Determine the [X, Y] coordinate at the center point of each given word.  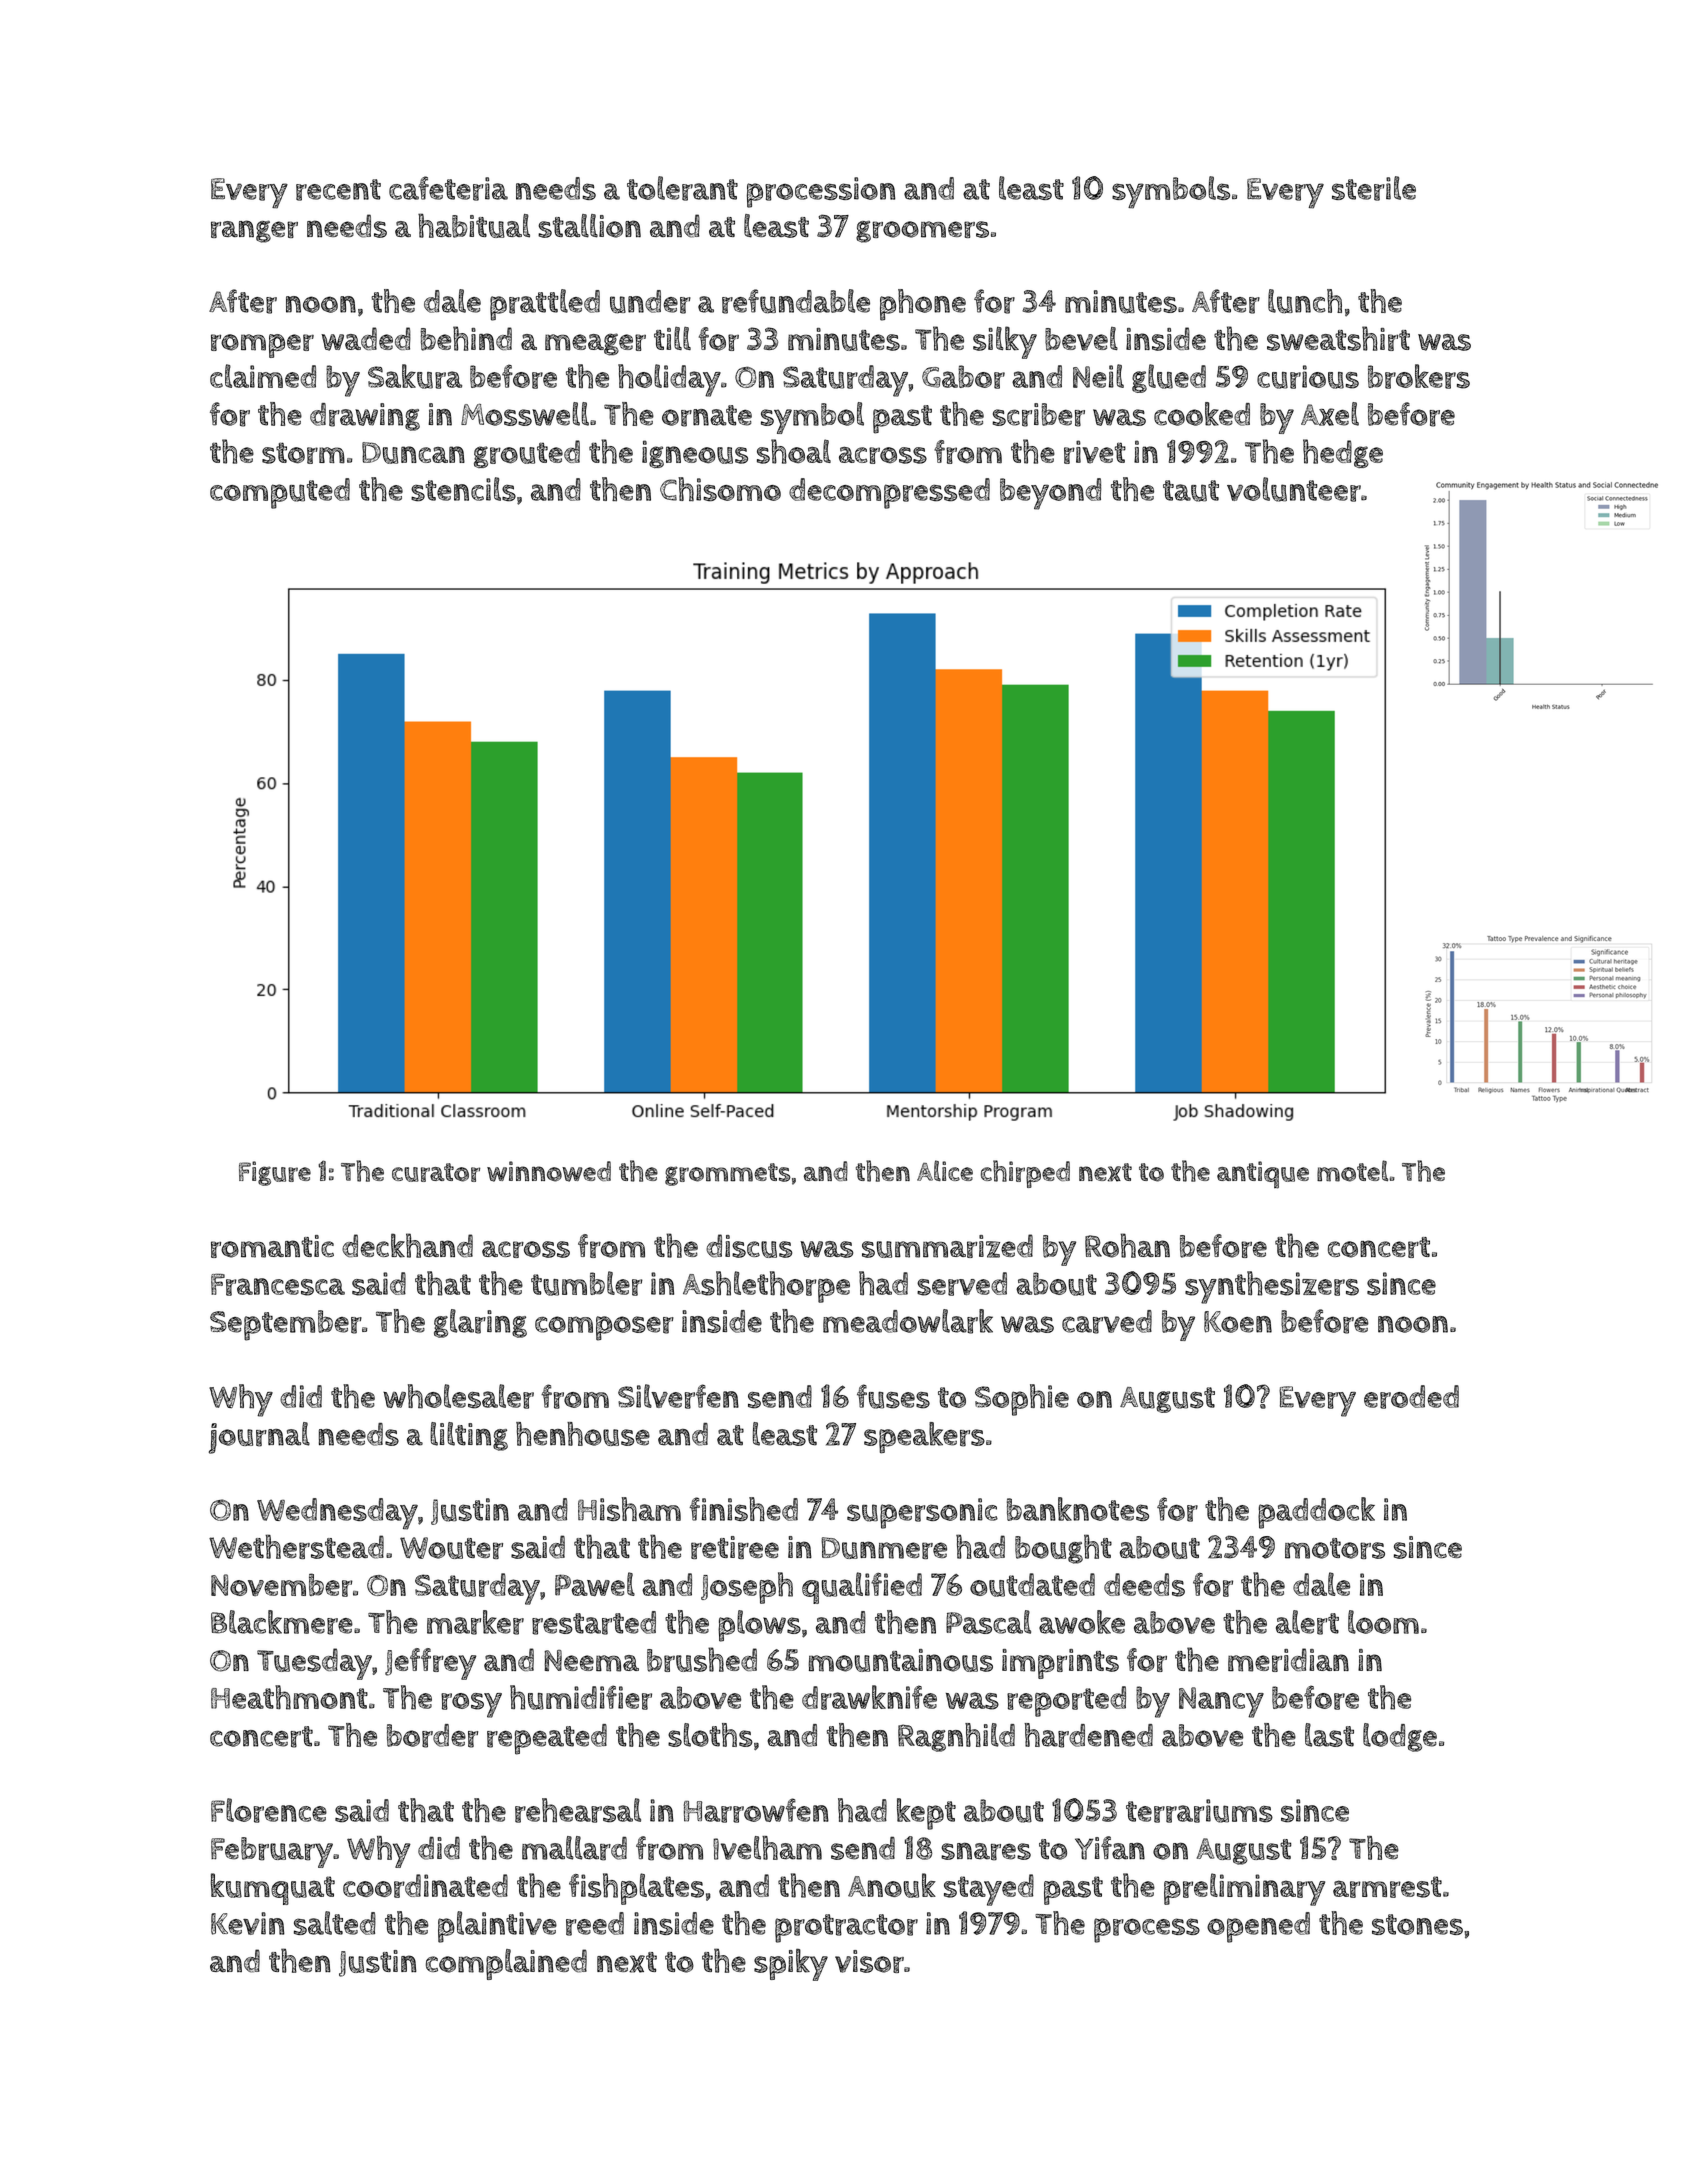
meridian [1288, 1660]
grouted [527, 454]
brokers [1419, 376]
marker [475, 1622]
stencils [463, 489]
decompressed [889, 493]
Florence [269, 1810]
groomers [922, 232]
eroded [1411, 1397]
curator [436, 1172]
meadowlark [908, 1321]
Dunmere [884, 1548]
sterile [1374, 188]
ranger [254, 231]
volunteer [1294, 489]
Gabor [963, 377]
